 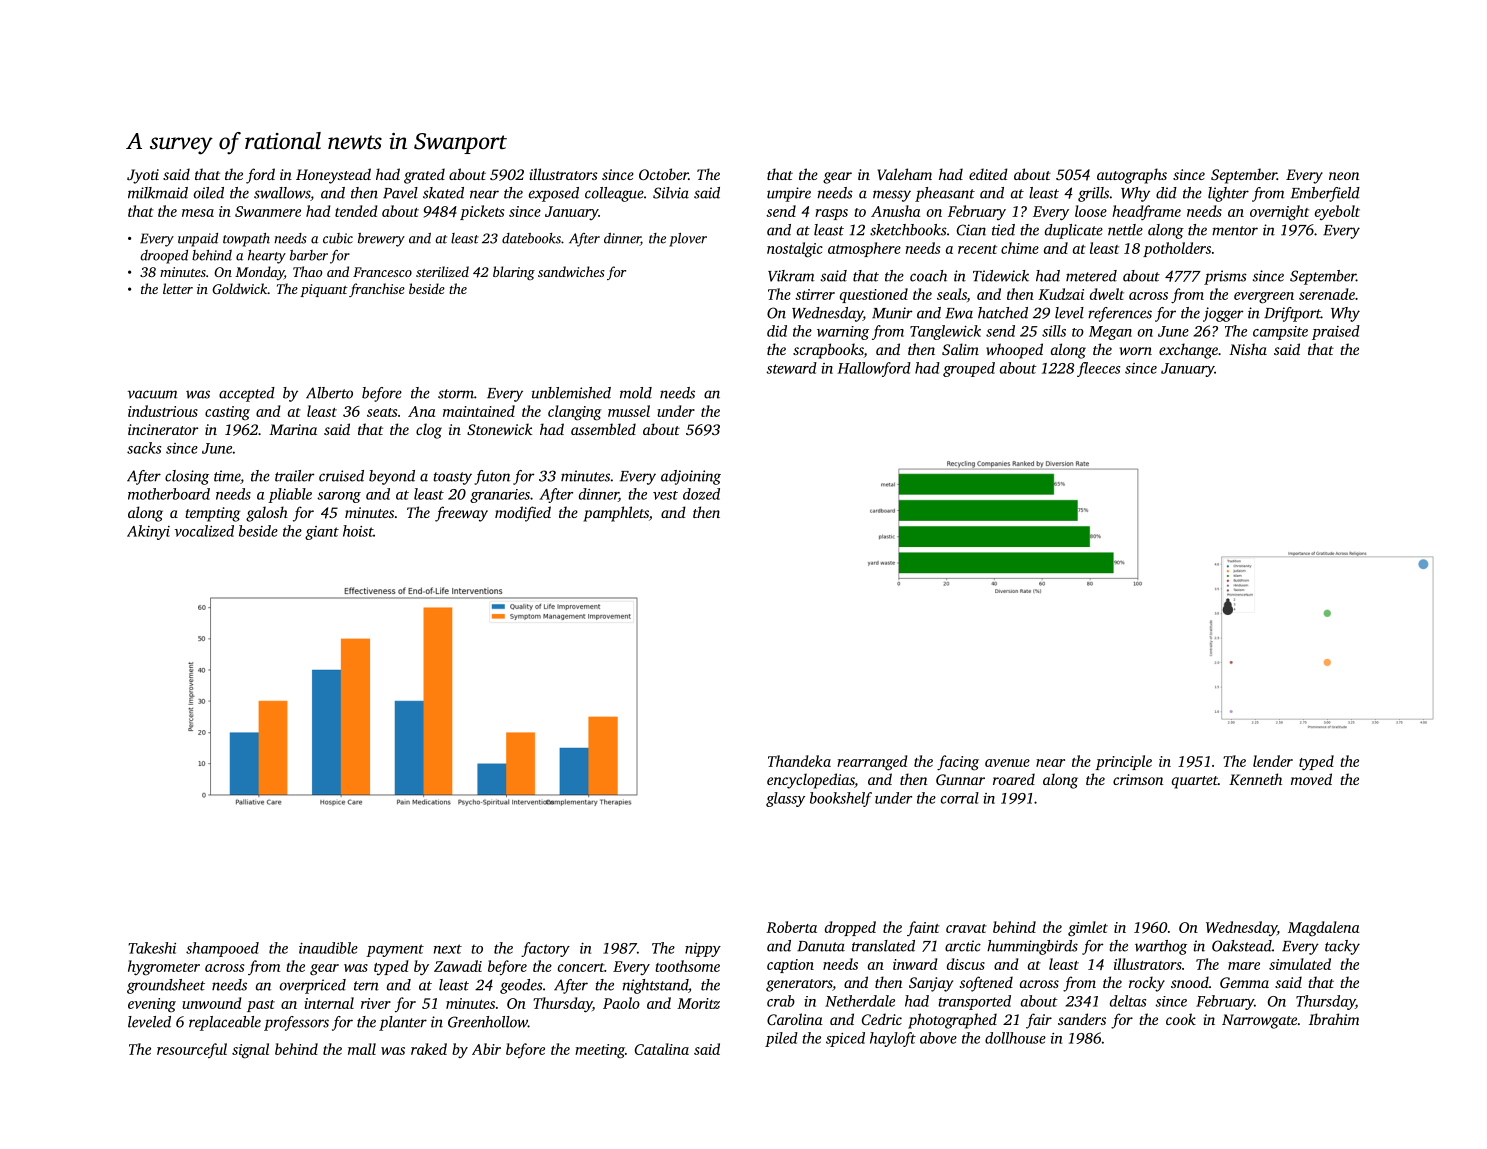 I want to click on Munir, so click(x=892, y=313).
